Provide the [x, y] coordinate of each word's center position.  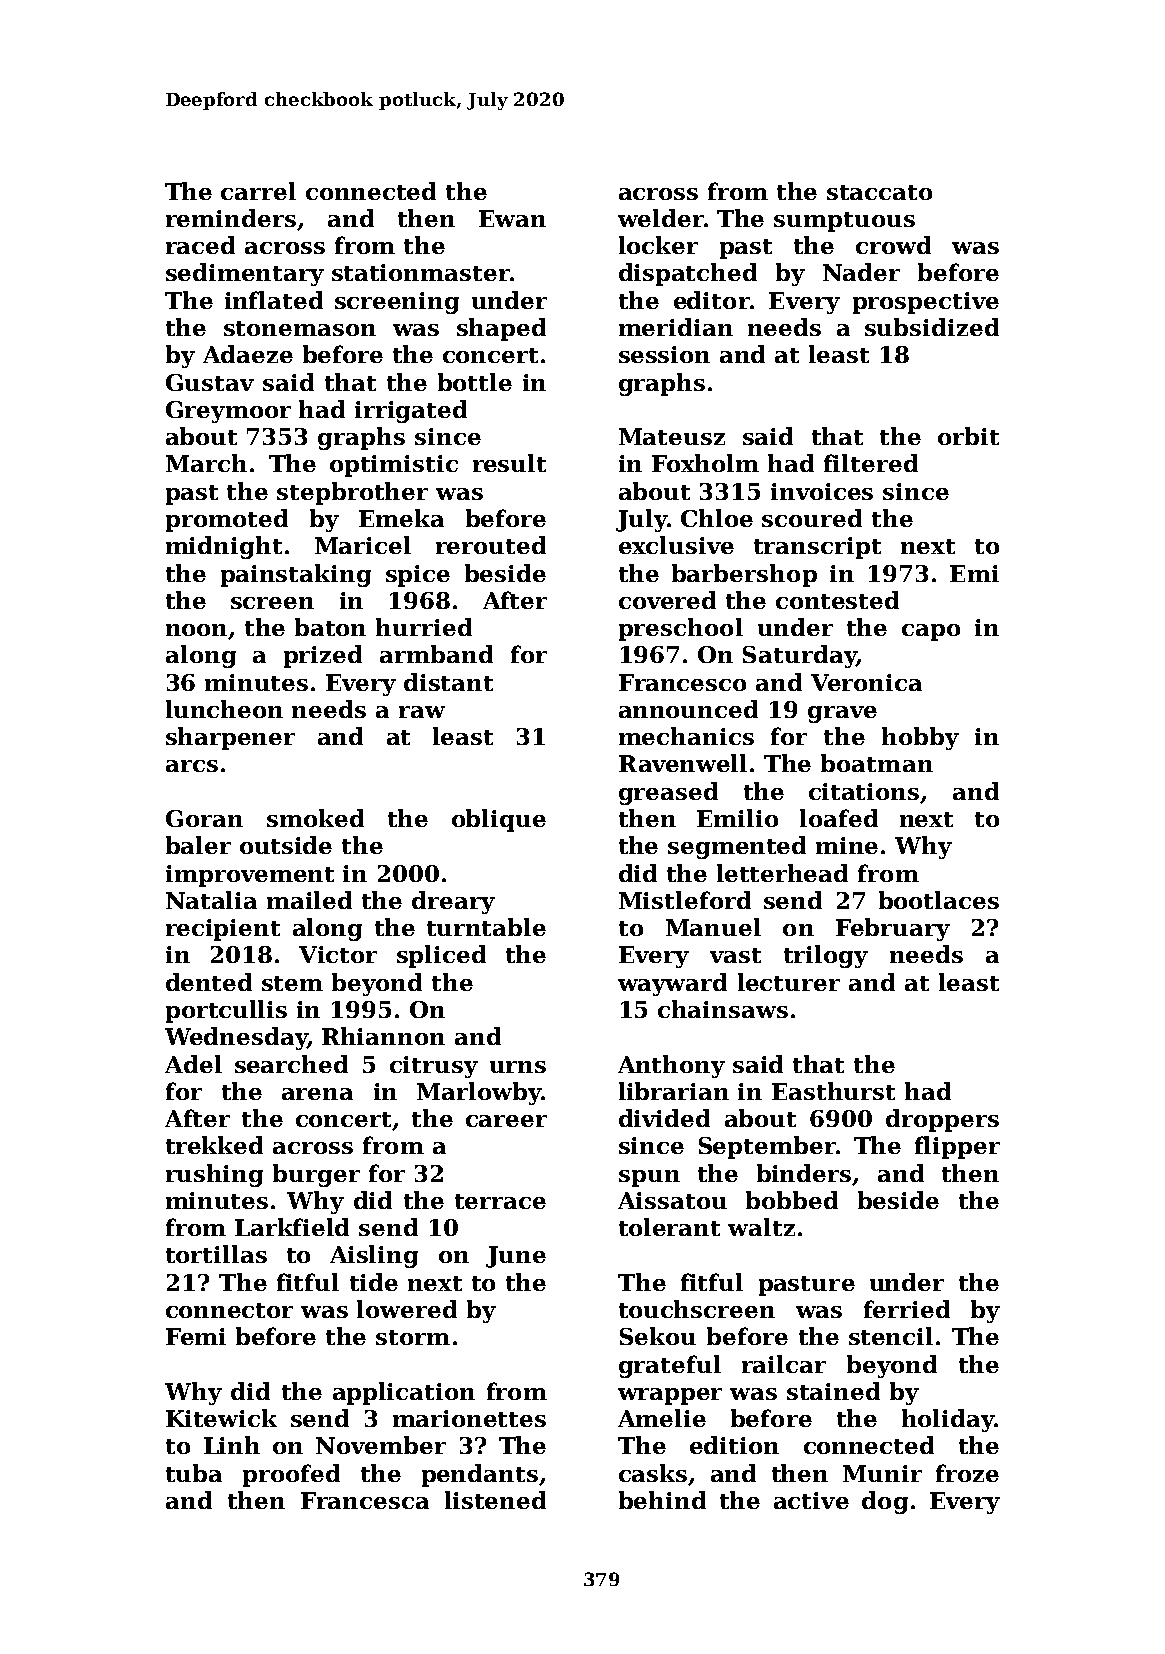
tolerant [669, 1227]
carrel [258, 191]
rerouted [491, 545]
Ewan [512, 218]
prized [323, 656]
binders [804, 1173]
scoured [812, 518]
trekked [214, 1145]
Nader [861, 272]
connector [229, 1310]
